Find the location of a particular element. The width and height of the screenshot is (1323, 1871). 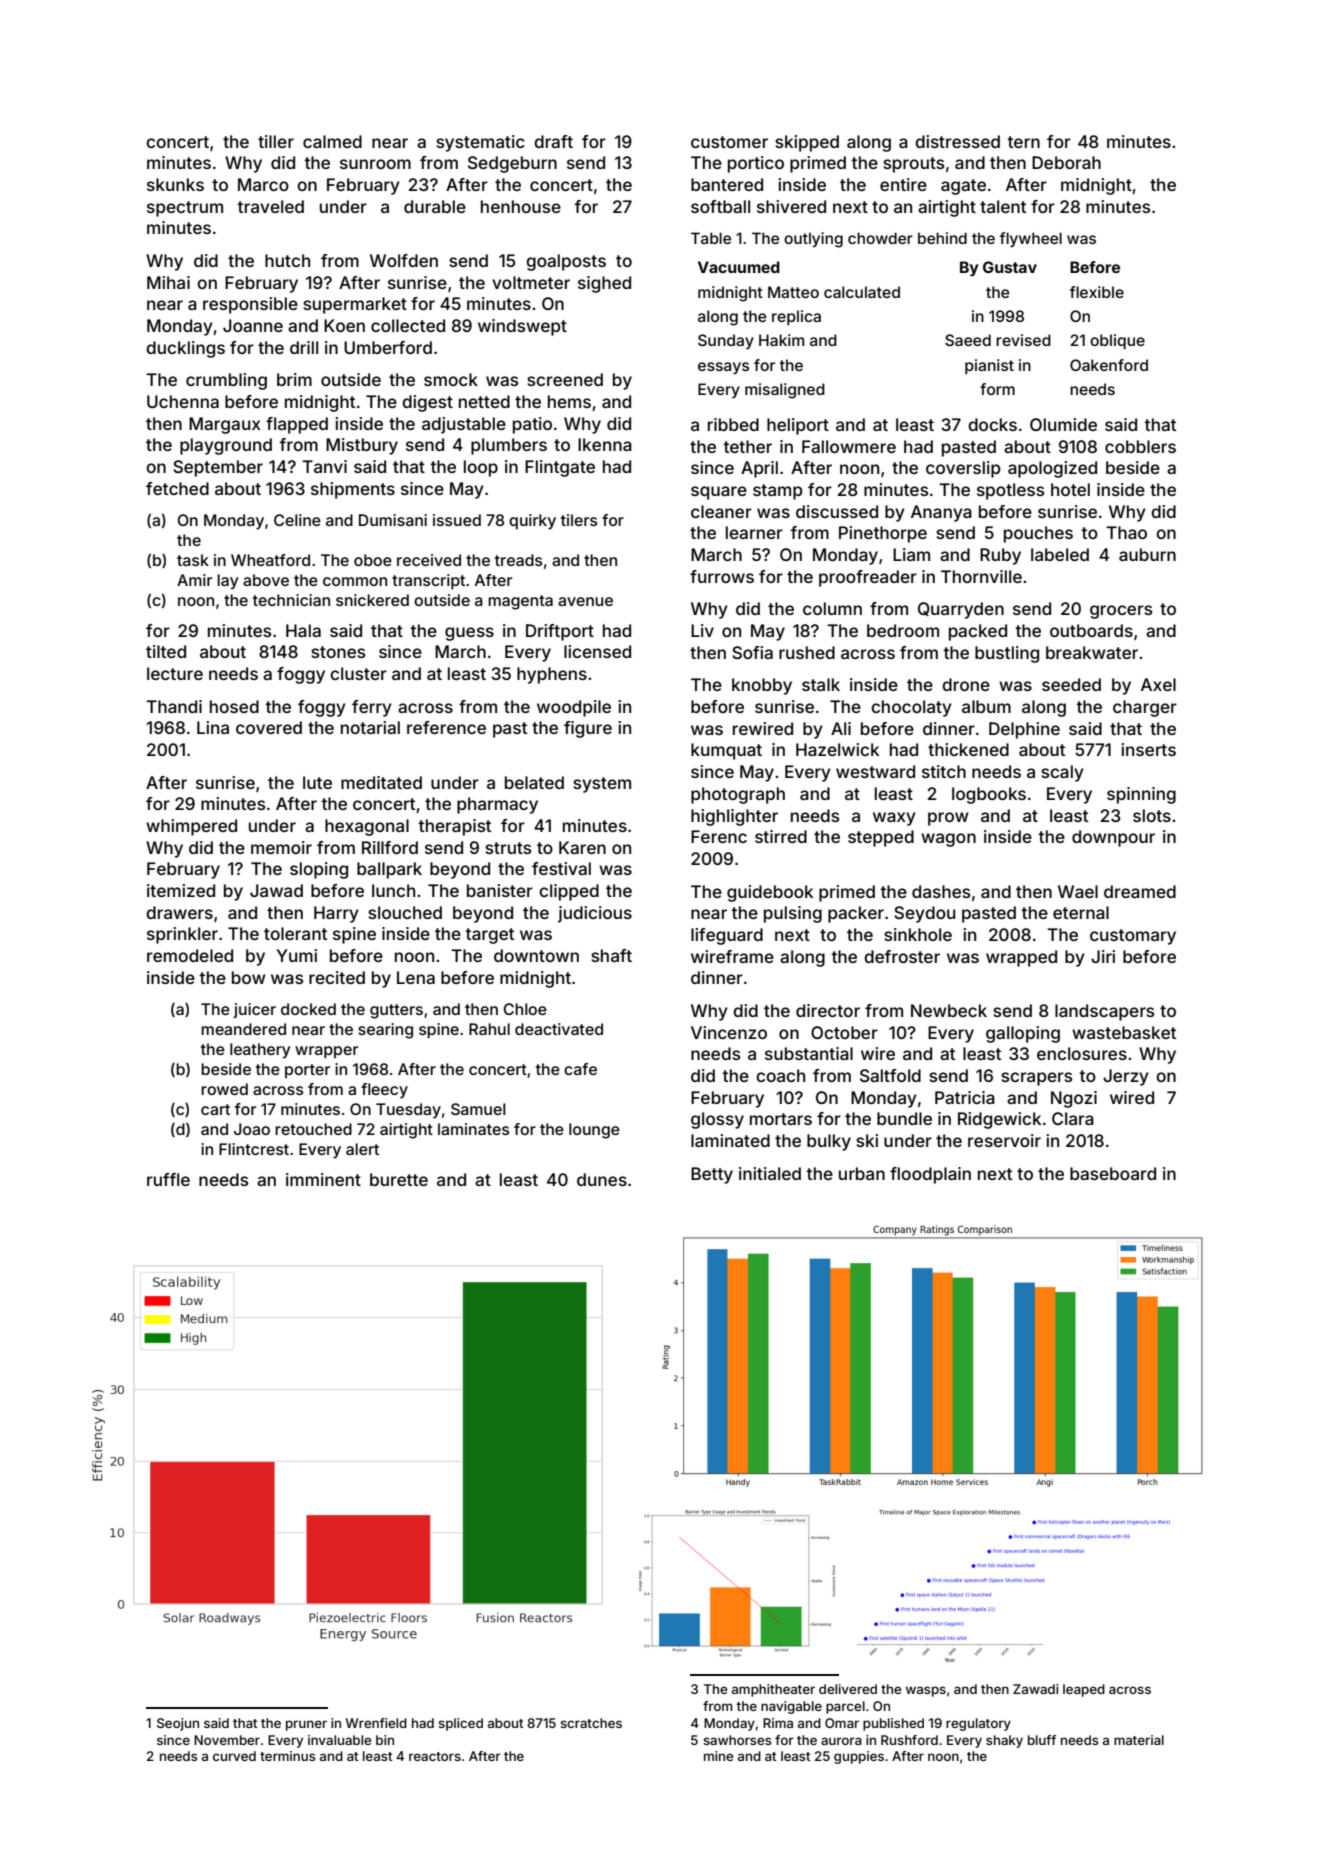

Seojun is located at coordinates (178, 1724).
